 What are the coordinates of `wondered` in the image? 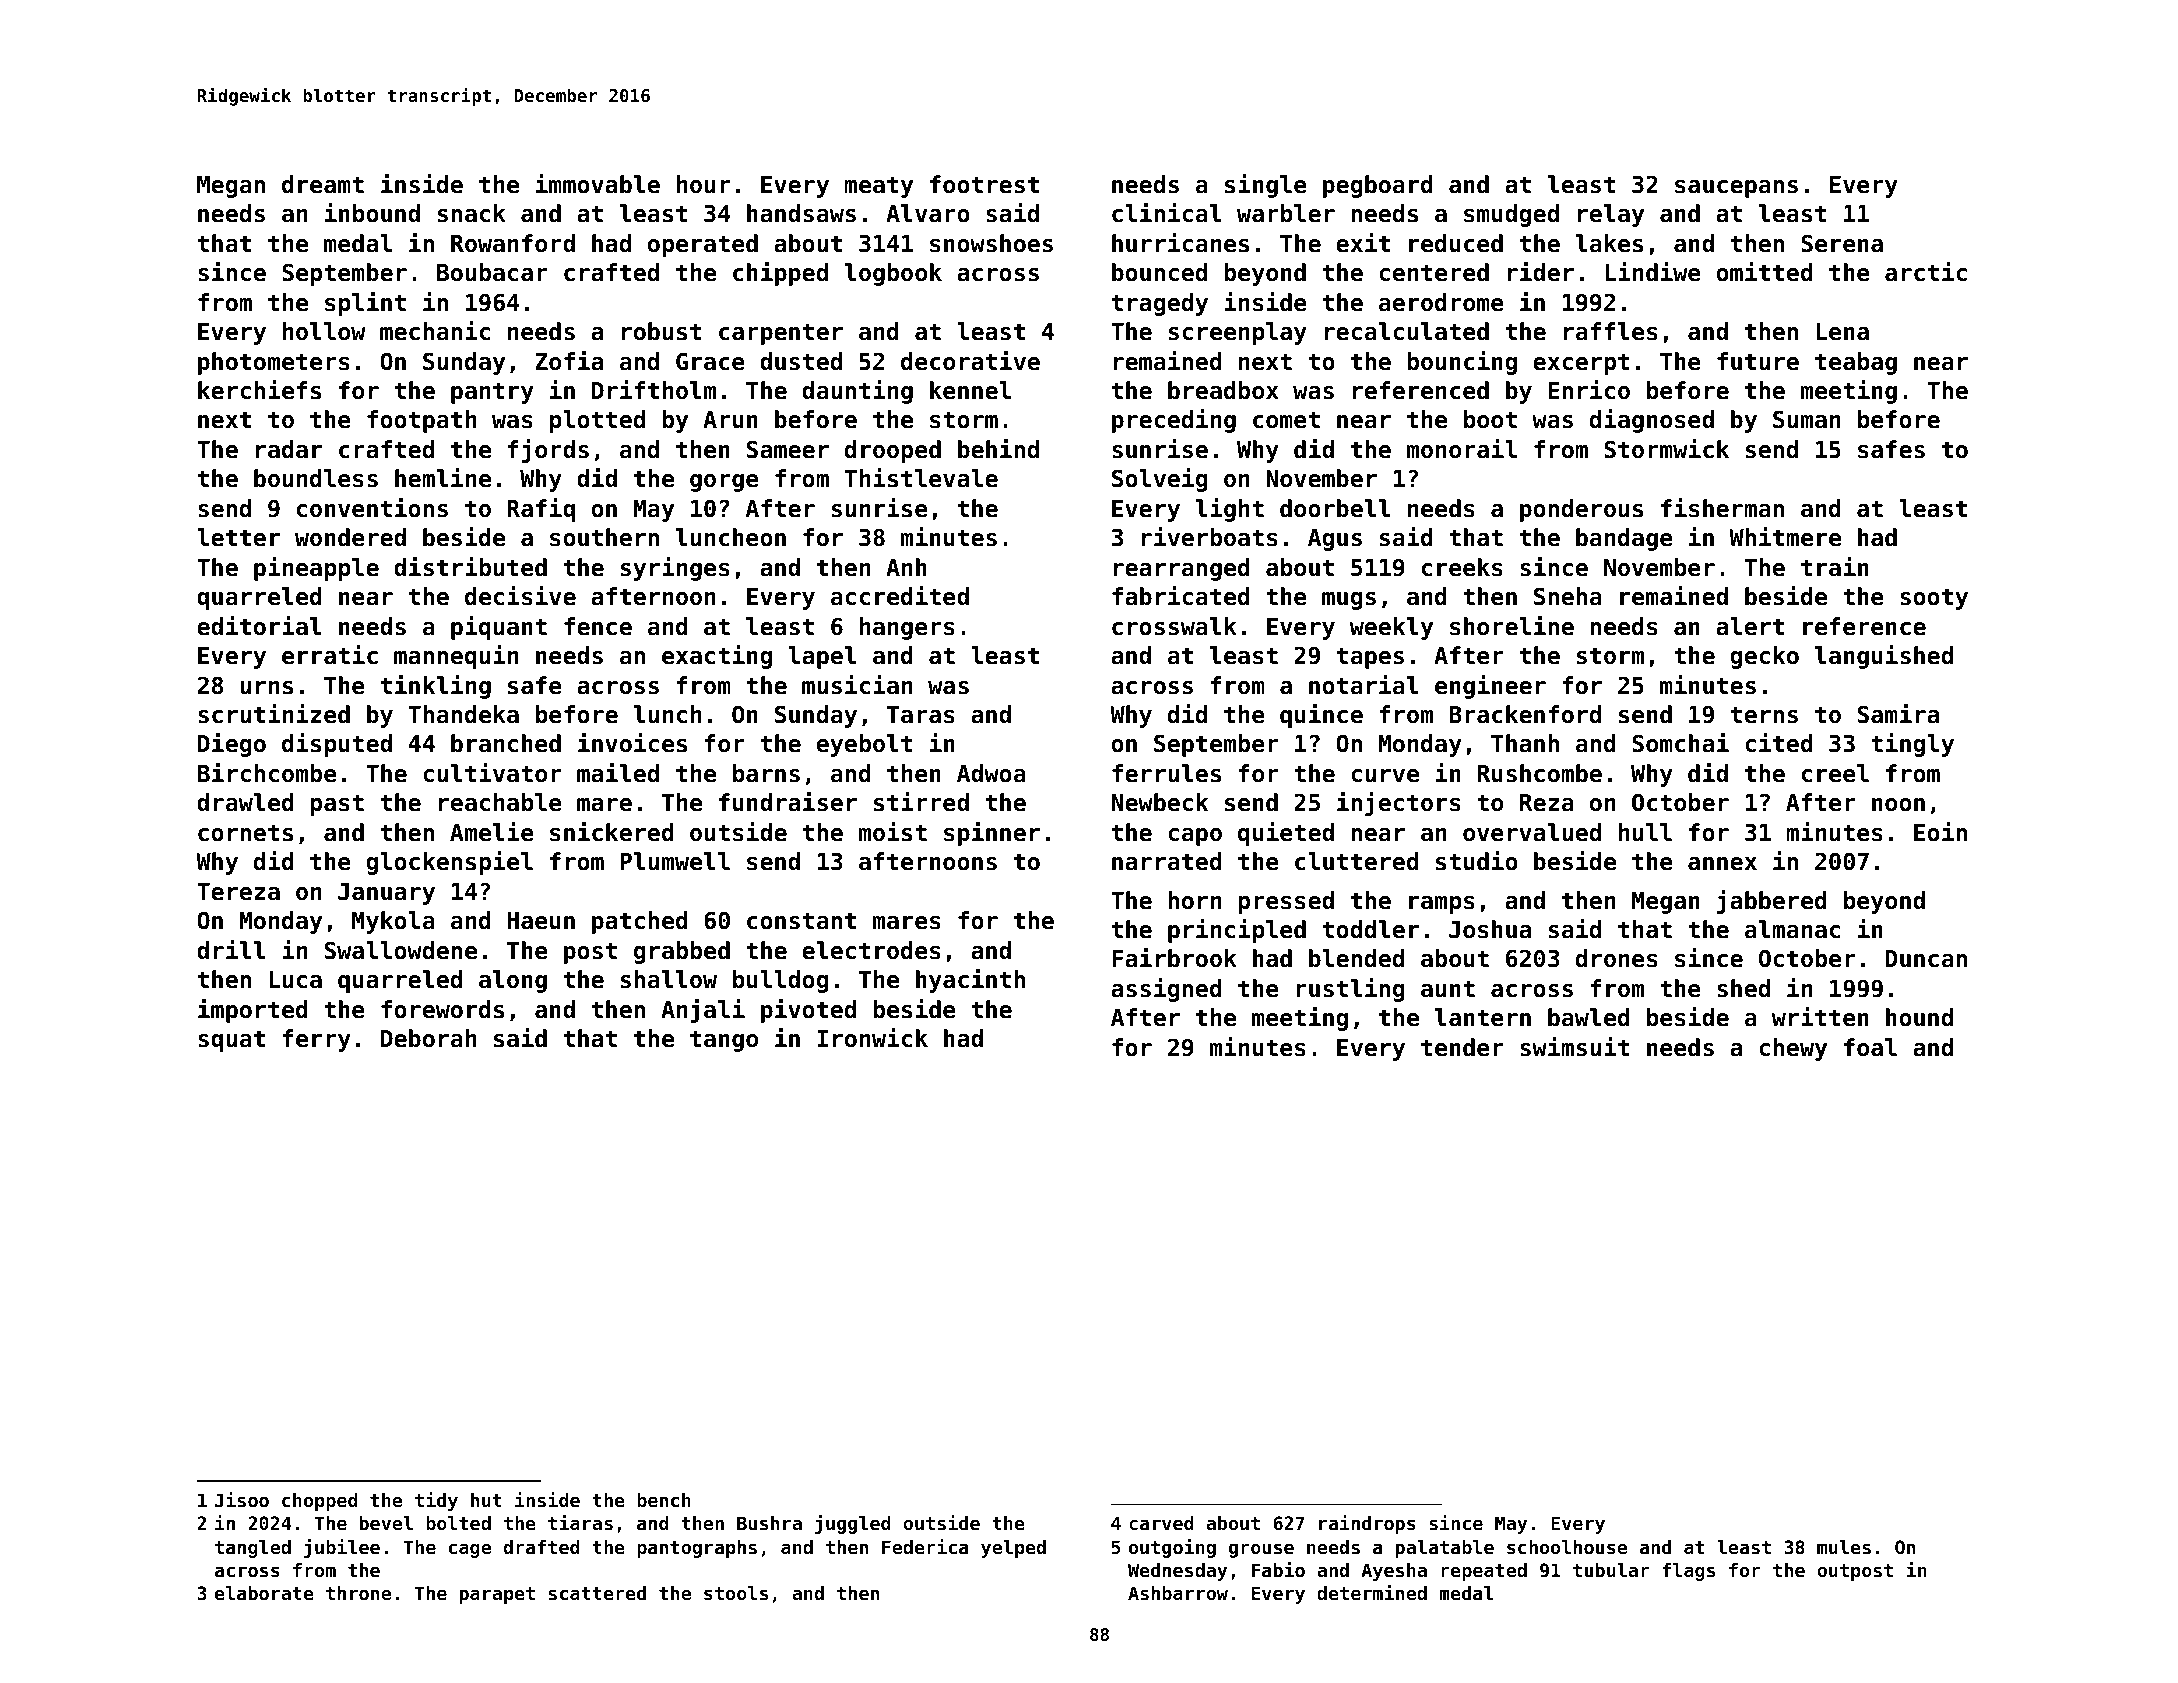 It's located at (350, 537).
